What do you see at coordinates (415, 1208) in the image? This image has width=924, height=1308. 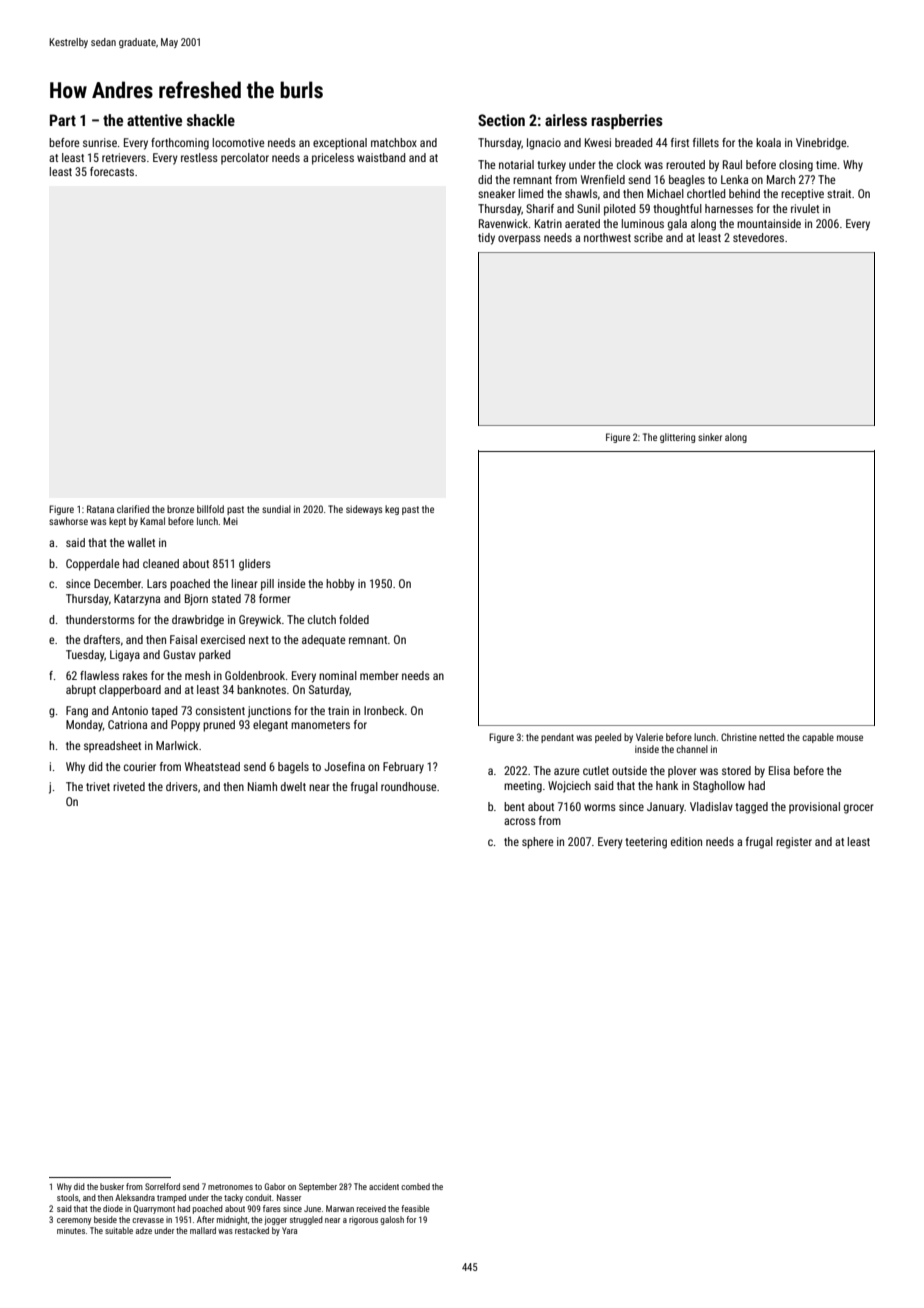 I see `feasible` at bounding box center [415, 1208].
